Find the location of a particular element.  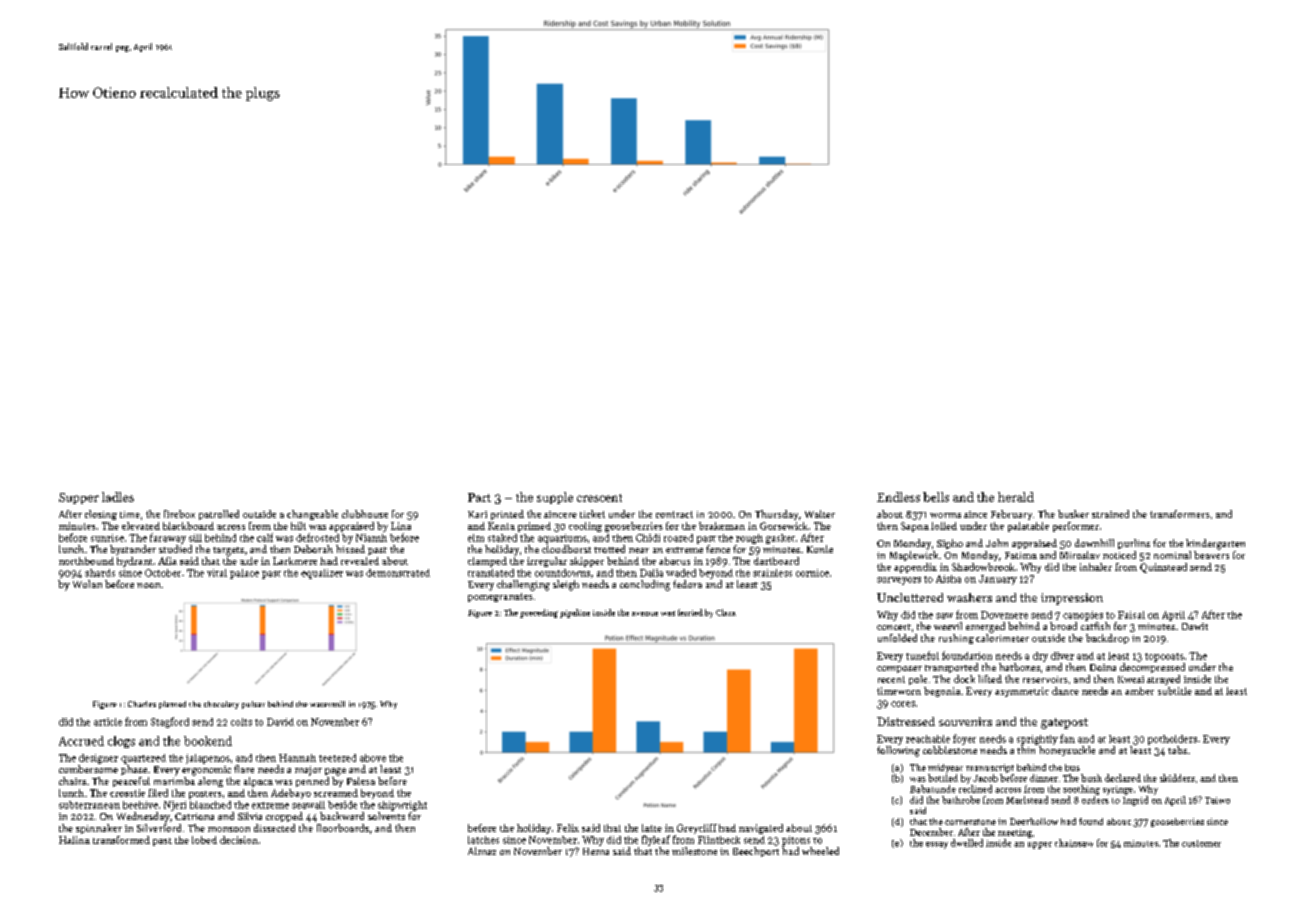

amber is located at coordinates (1139, 691).
